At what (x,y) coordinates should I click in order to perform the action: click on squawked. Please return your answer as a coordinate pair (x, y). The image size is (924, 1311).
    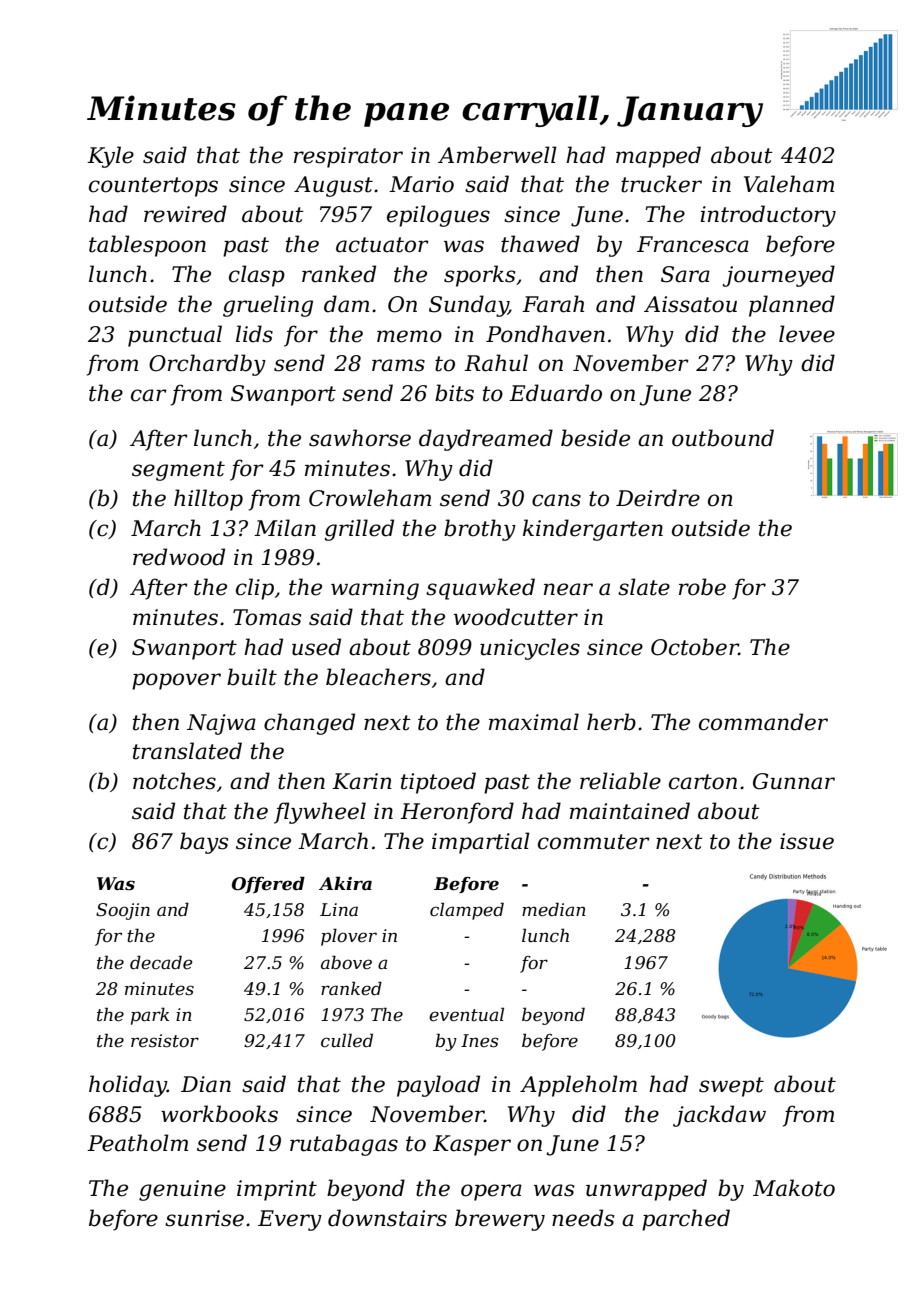
    Looking at the image, I should click on (480, 589).
